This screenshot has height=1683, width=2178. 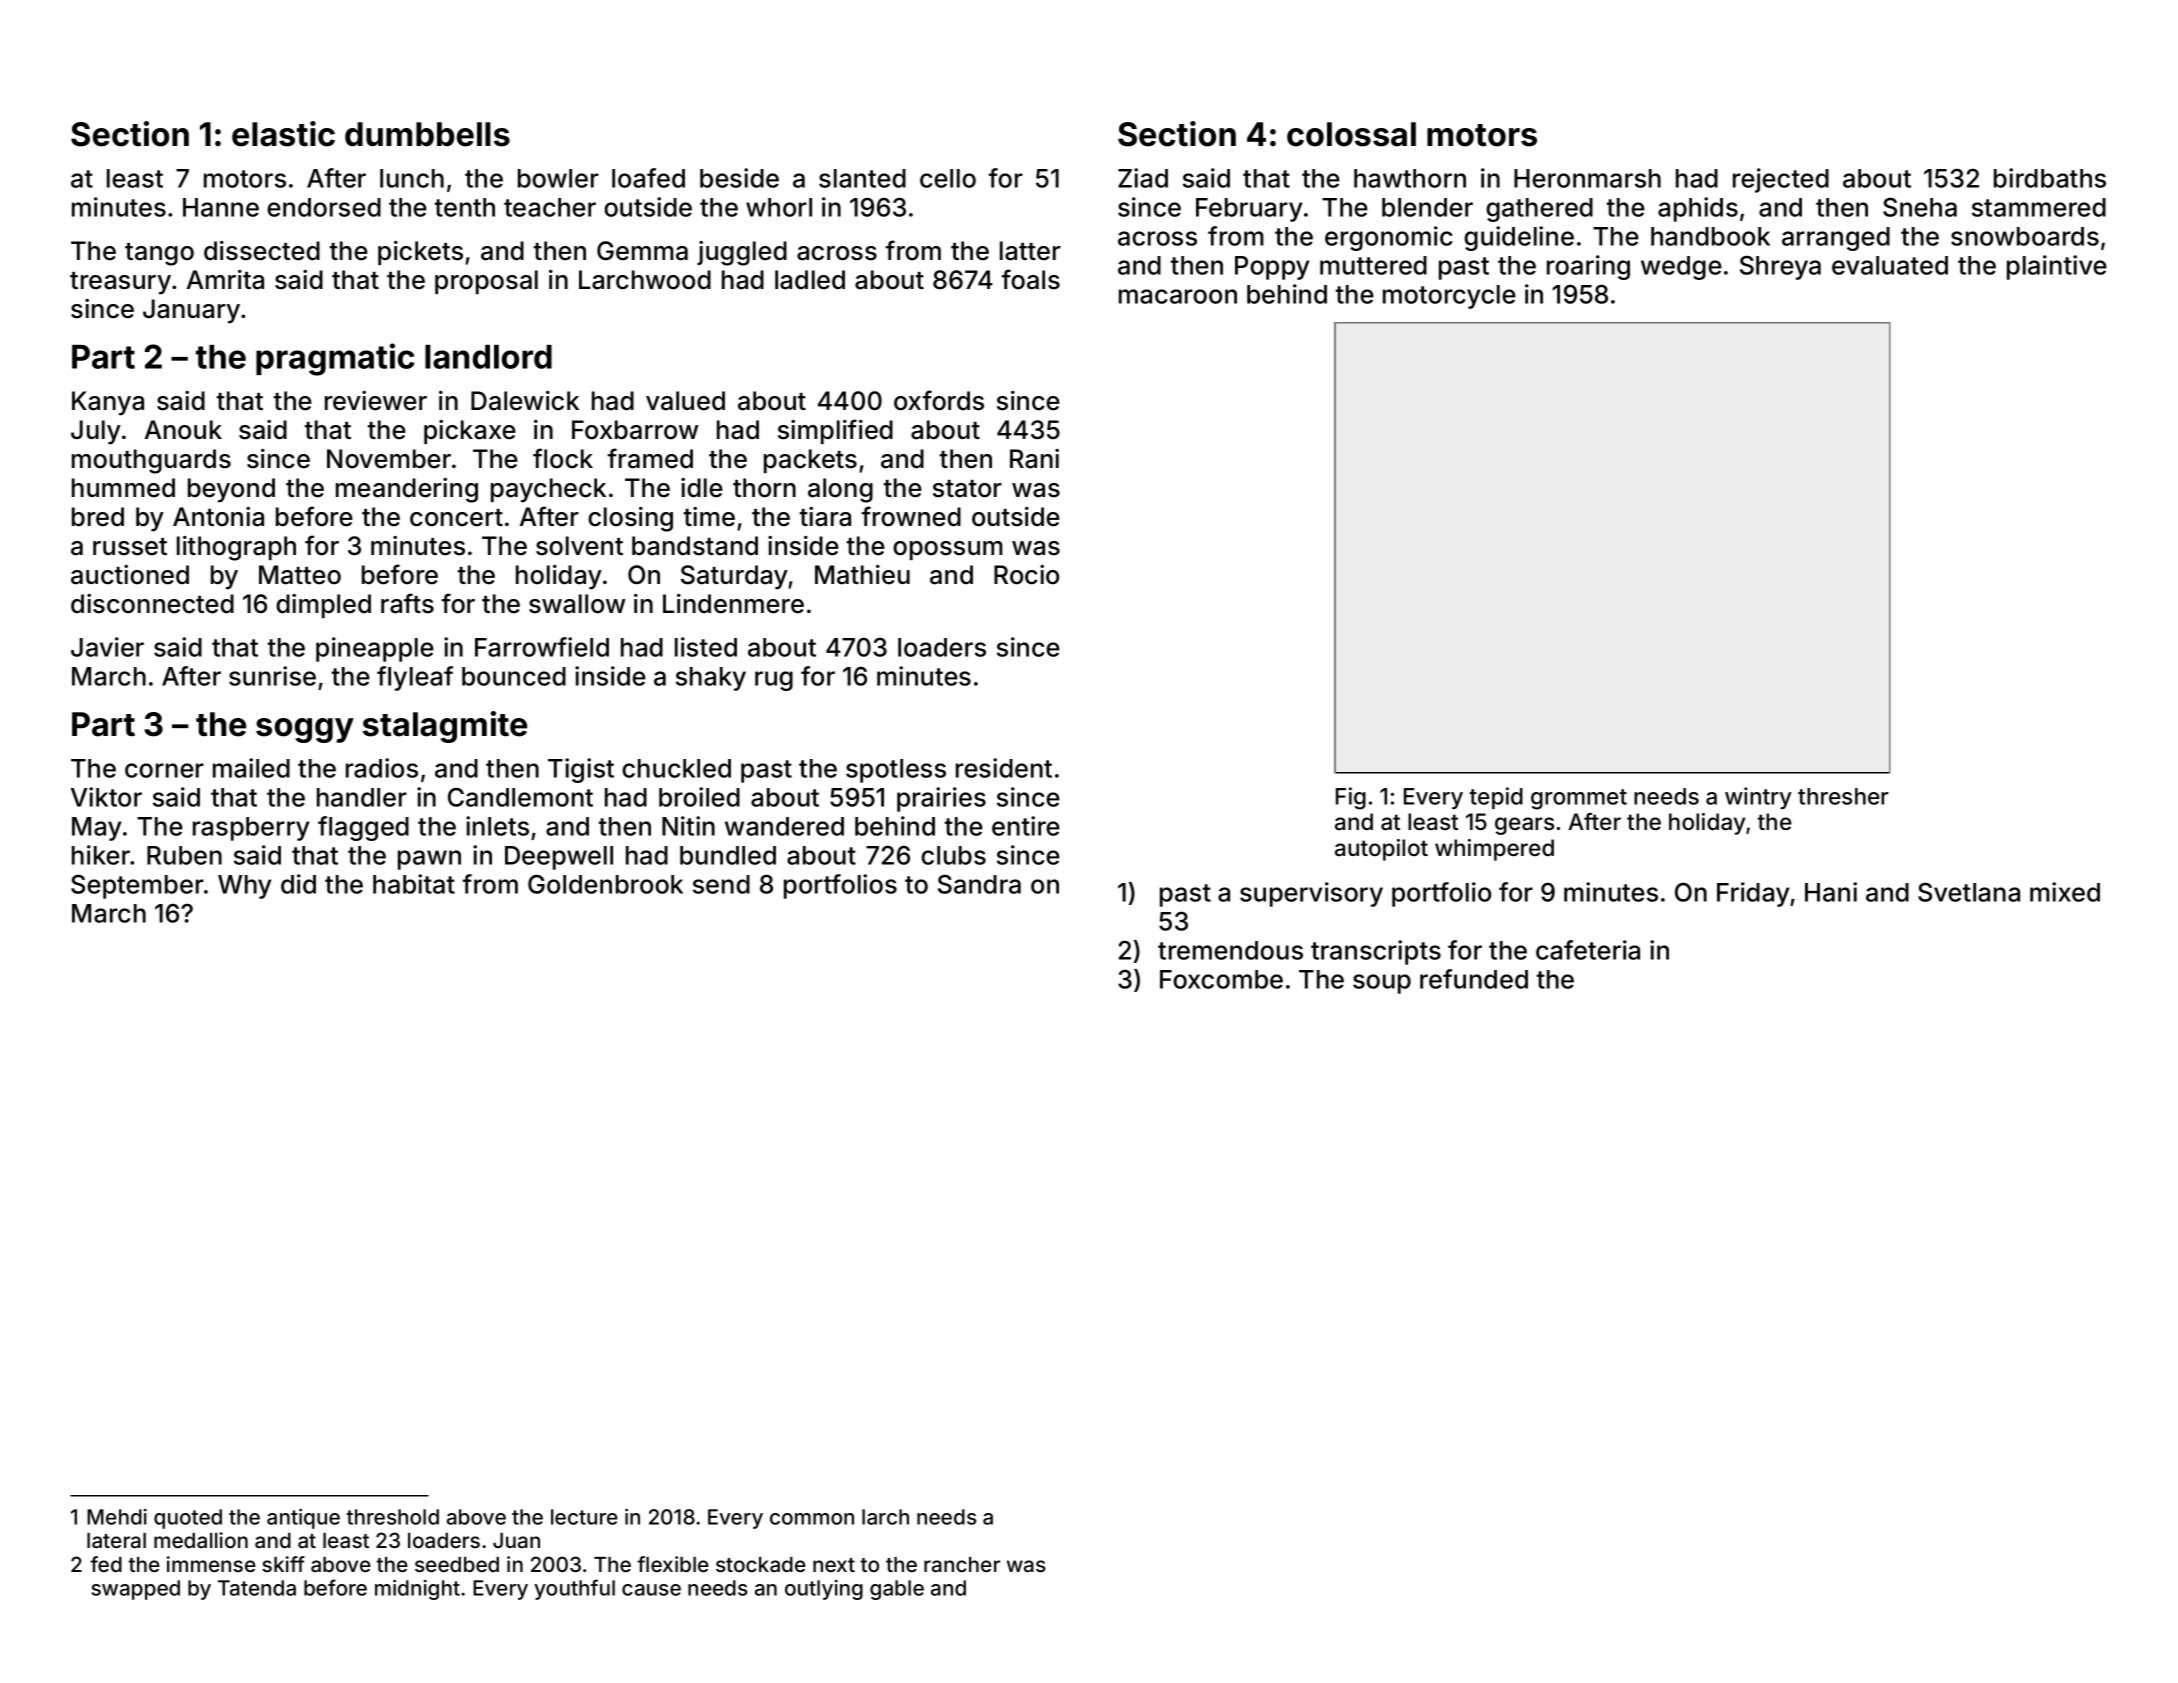 What do you see at coordinates (739, 178) in the screenshot?
I see `beside` at bounding box center [739, 178].
